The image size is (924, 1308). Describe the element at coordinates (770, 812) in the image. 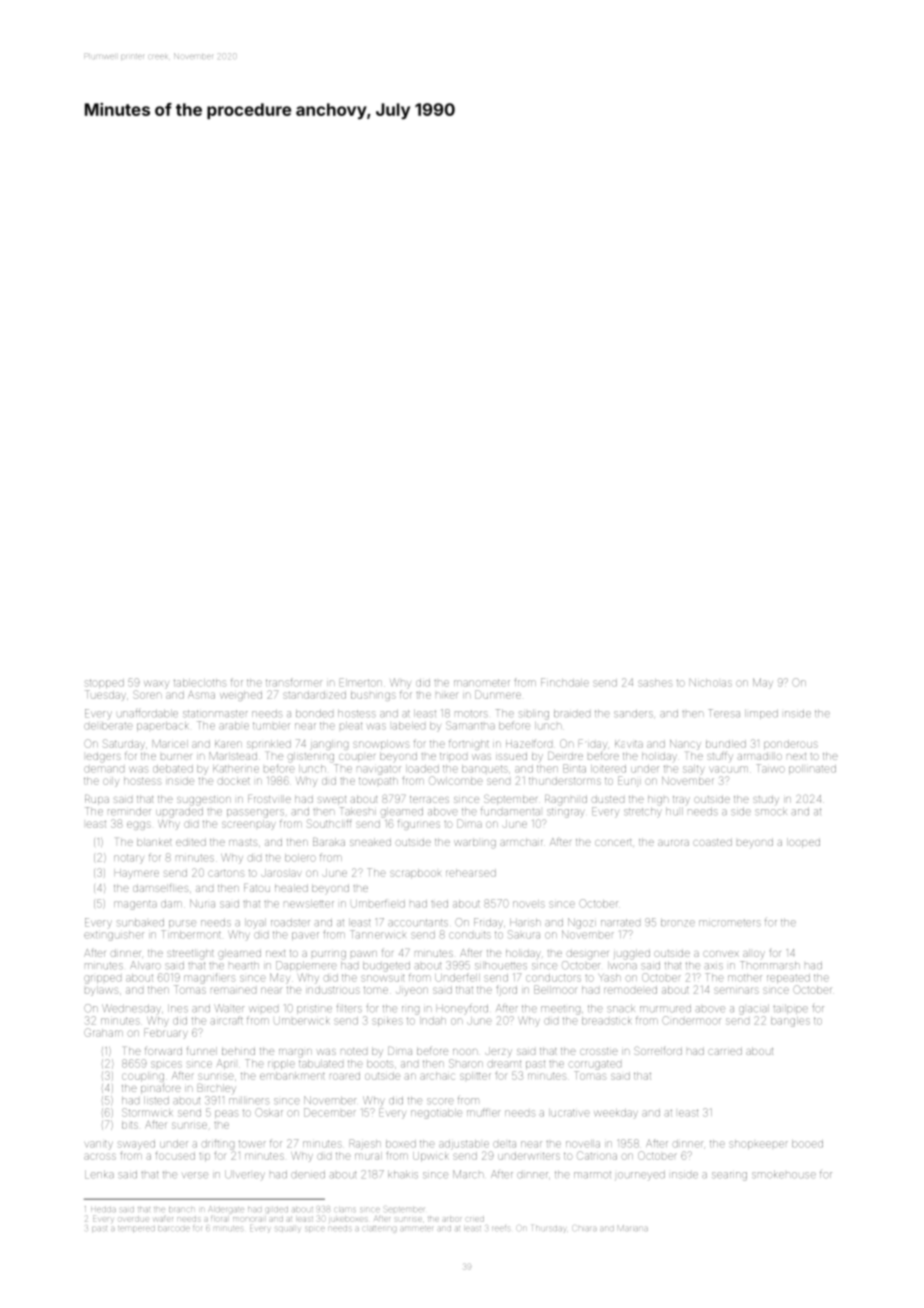

I see `smock` at that location.
